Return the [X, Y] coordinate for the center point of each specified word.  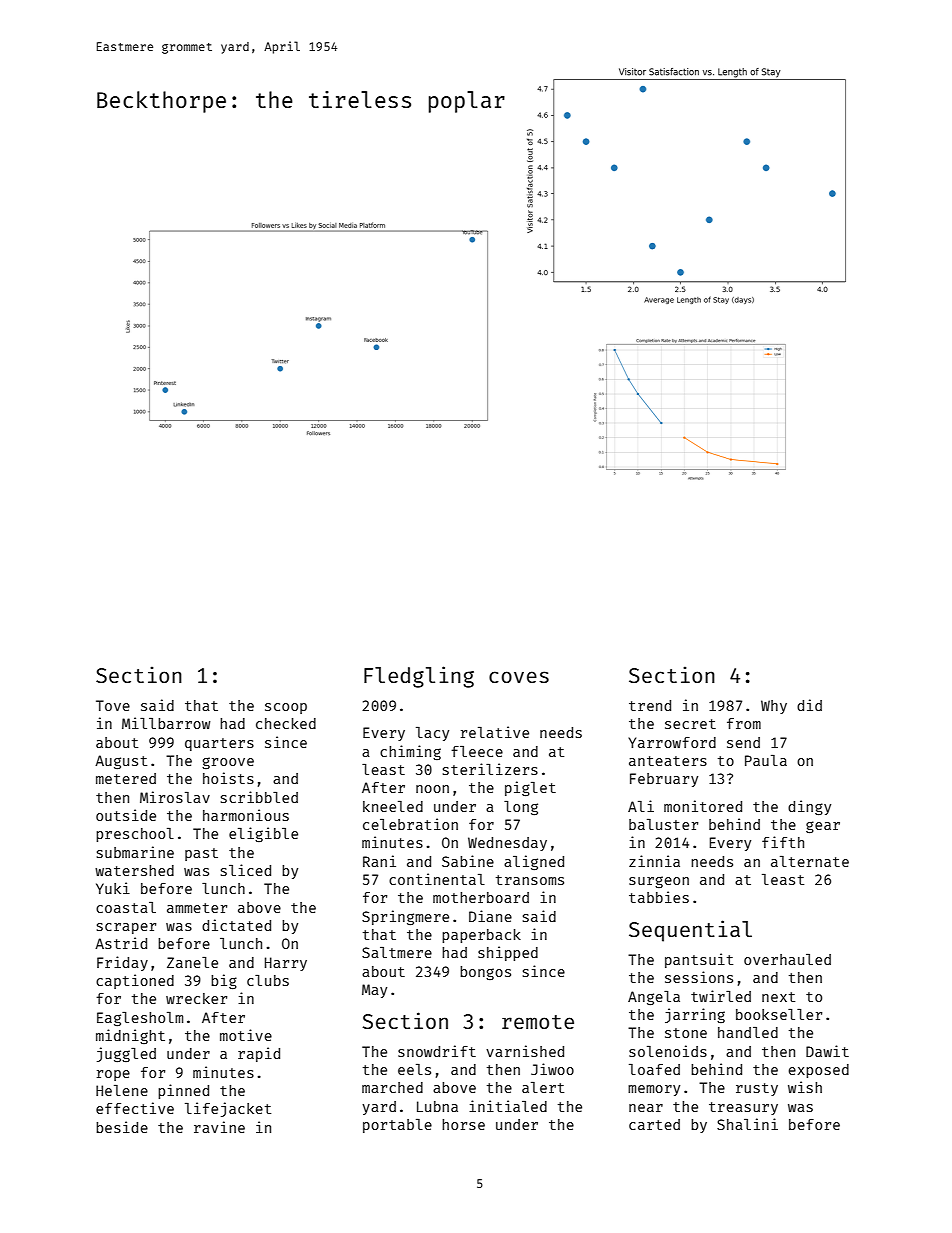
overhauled [787, 959]
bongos [485, 973]
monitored [703, 806]
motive [246, 1035]
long [521, 808]
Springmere [405, 917]
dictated [236, 925]
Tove [113, 705]
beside [122, 1127]
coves [519, 677]
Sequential [690, 931]
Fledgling [419, 677]
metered [126, 778]
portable [397, 1126]
